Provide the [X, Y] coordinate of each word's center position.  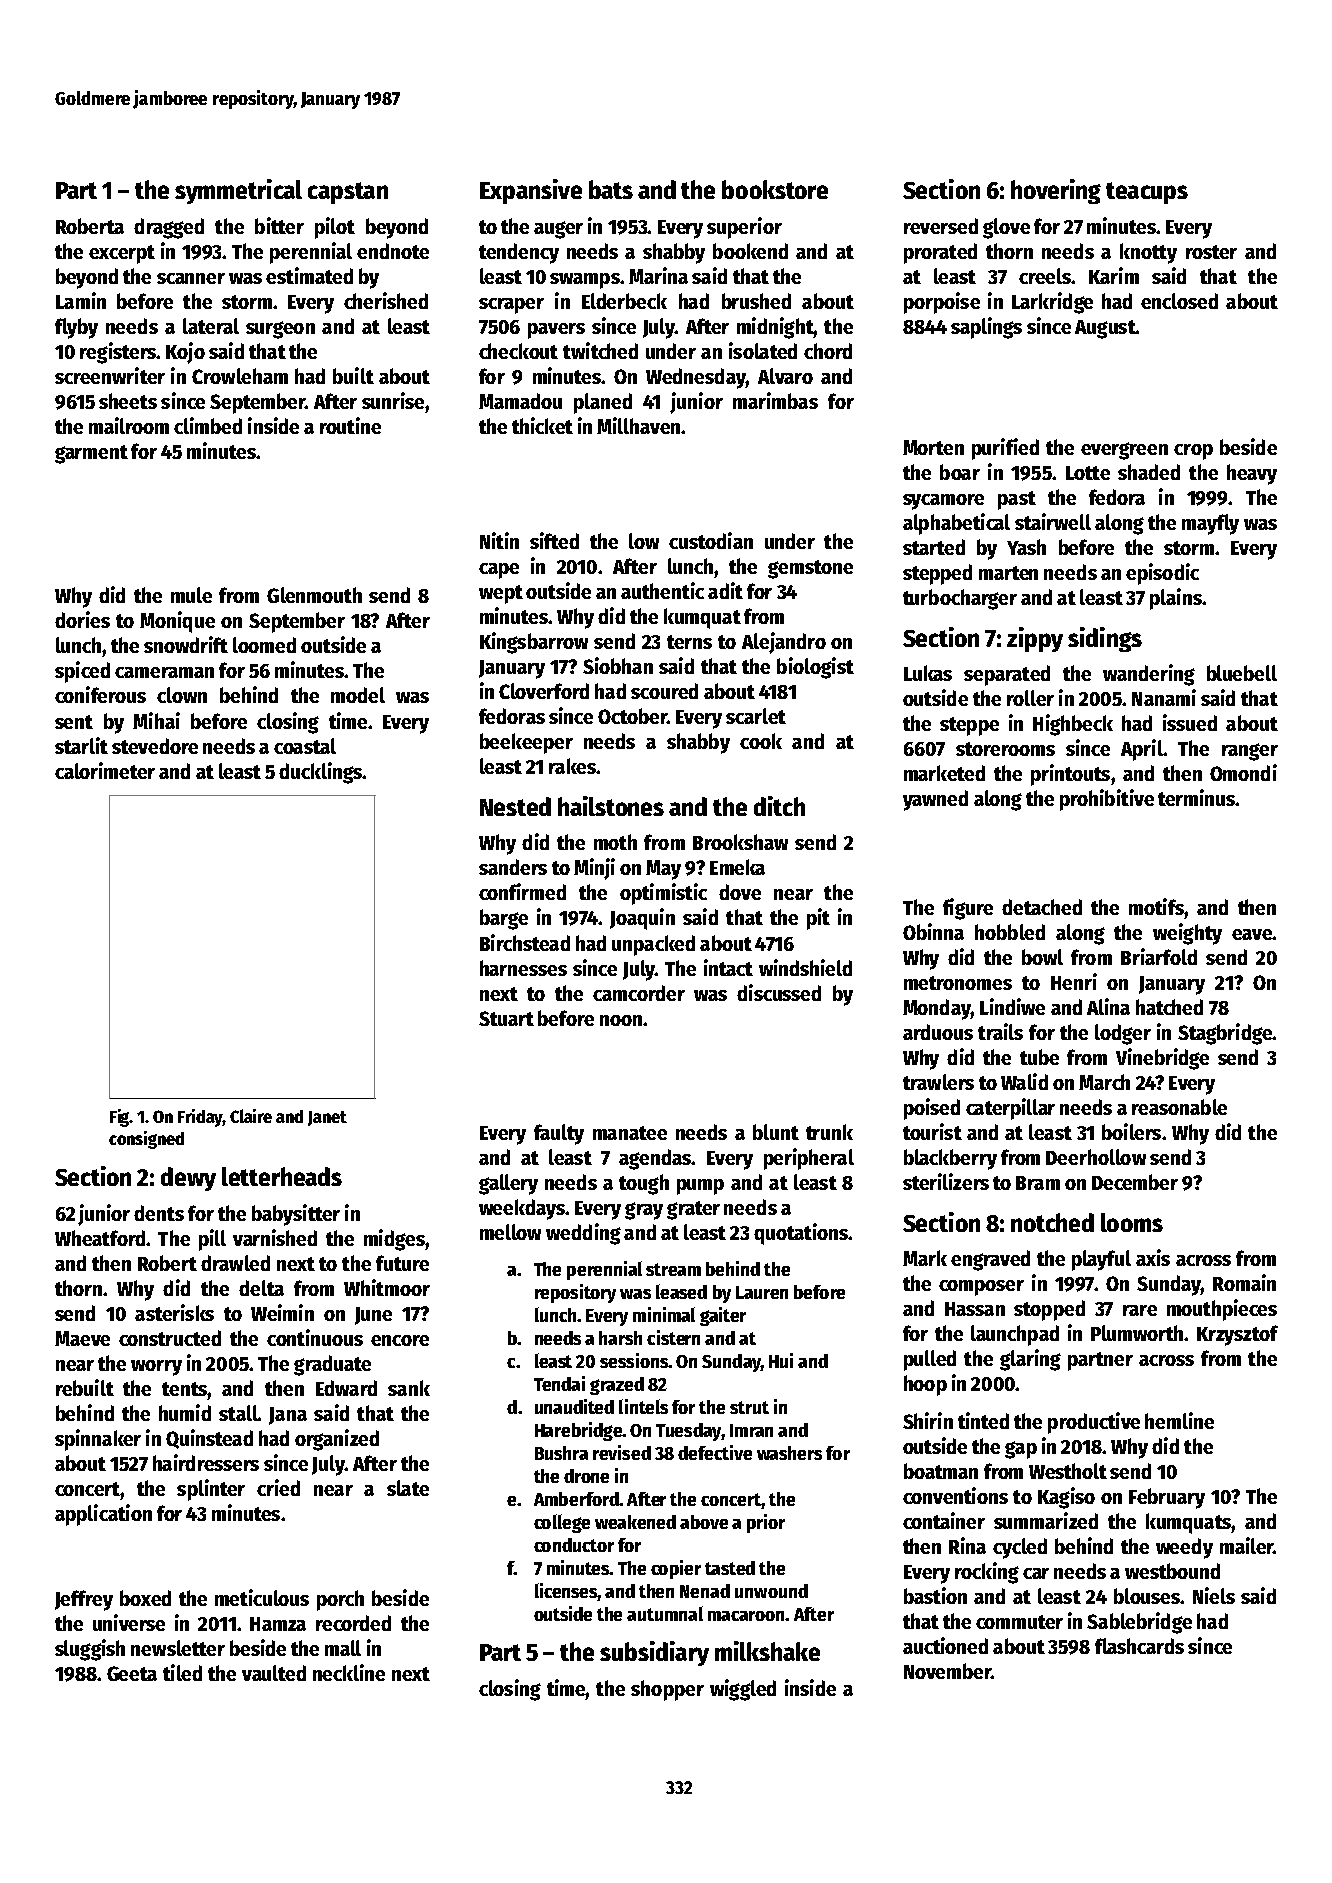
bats [611, 189]
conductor [574, 1545]
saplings [986, 328]
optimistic [663, 894]
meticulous [262, 1597]
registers [118, 353]
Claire [251, 1116]
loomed [264, 645]
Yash [1026, 547]
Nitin [499, 540]
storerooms [1005, 749]
